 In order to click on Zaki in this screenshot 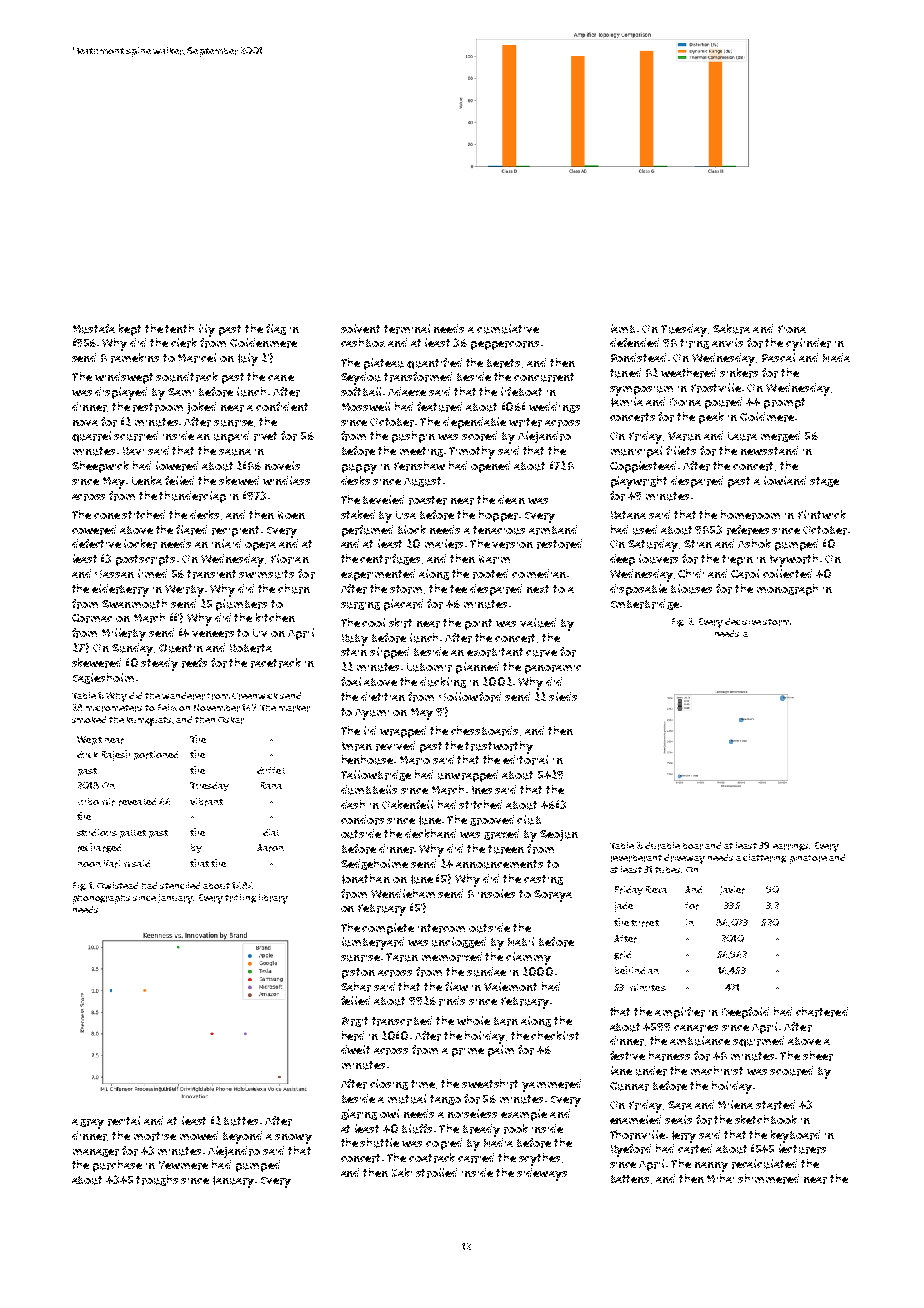, I will do `click(402, 1172)`.
